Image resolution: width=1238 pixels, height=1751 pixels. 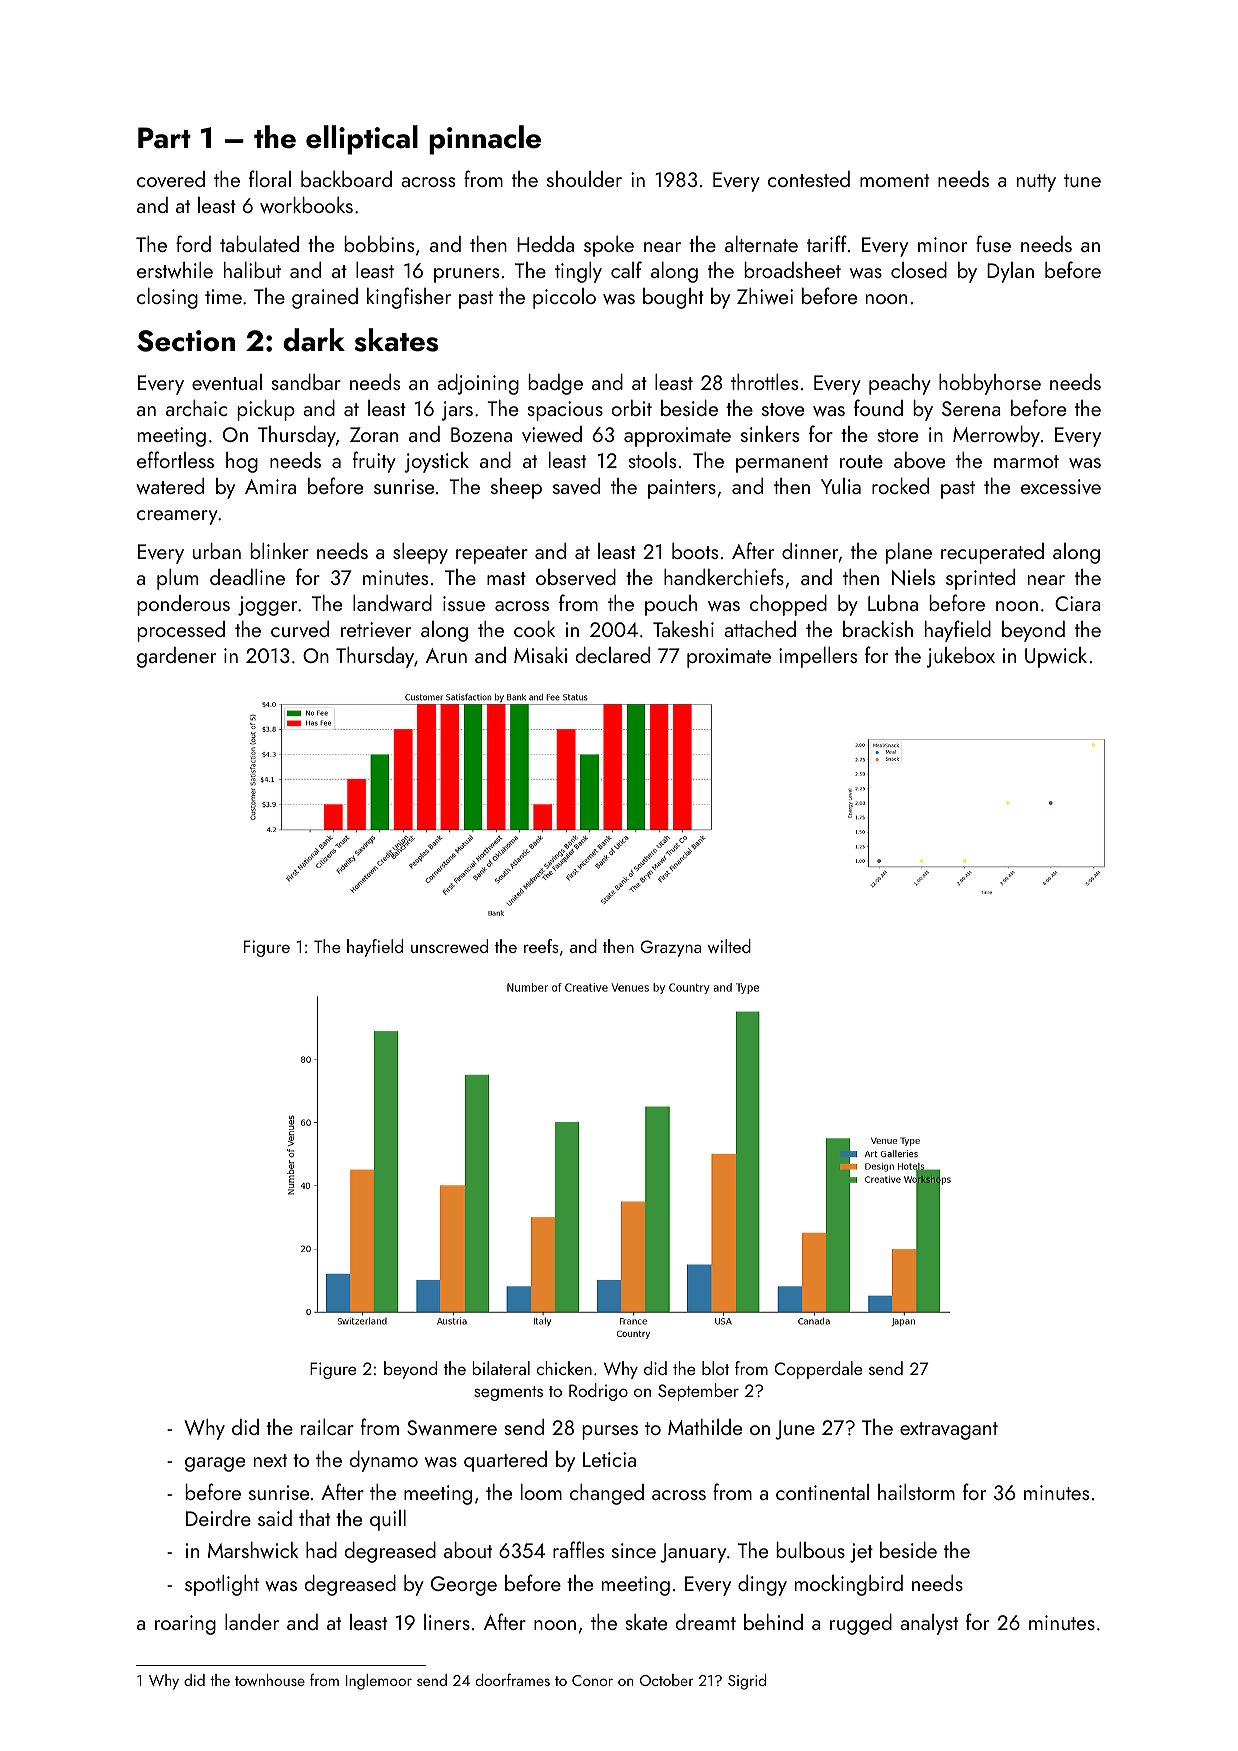 I want to click on attached, so click(x=760, y=629).
